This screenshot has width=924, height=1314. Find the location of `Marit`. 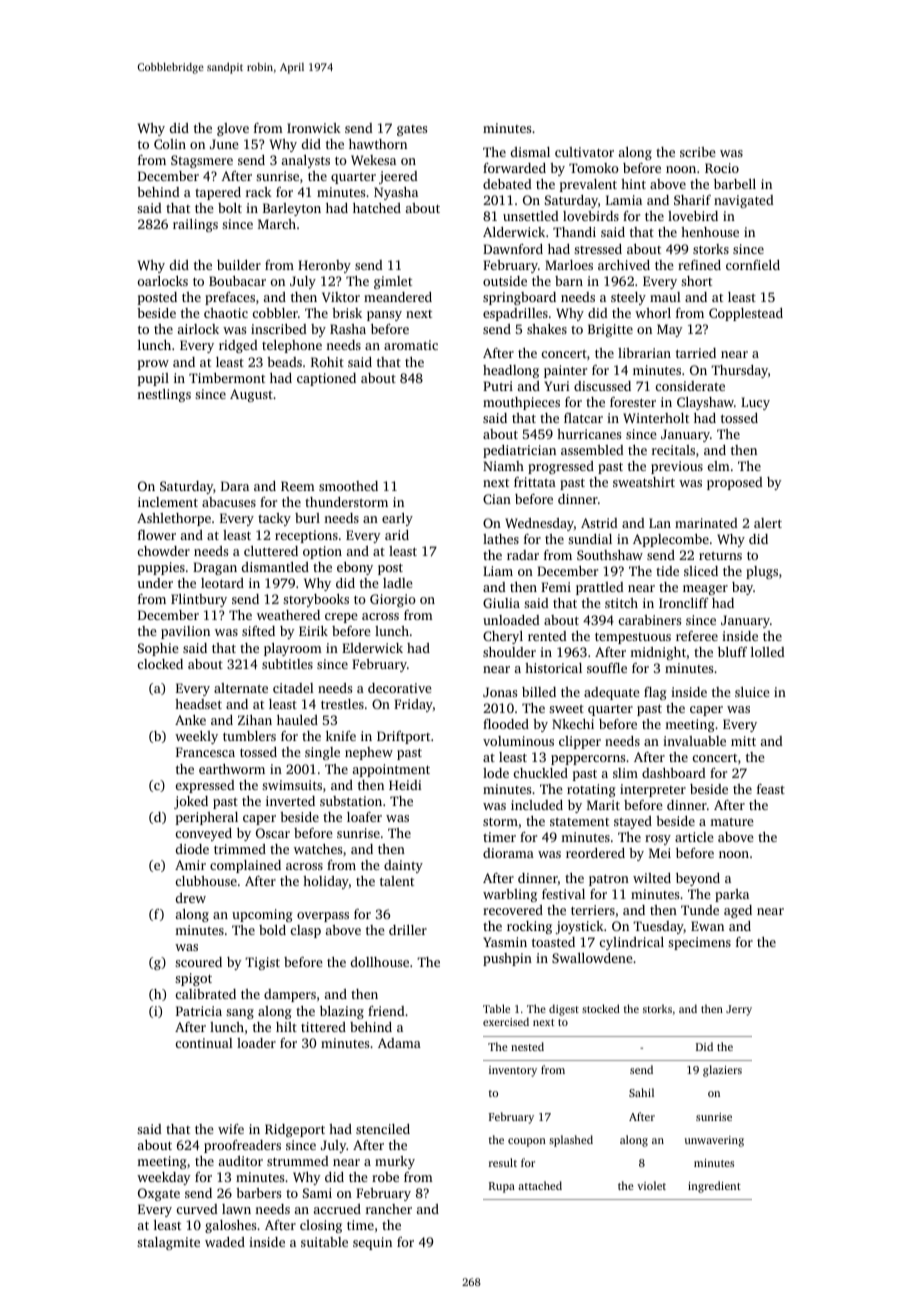

Marit is located at coordinates (603, 805).
